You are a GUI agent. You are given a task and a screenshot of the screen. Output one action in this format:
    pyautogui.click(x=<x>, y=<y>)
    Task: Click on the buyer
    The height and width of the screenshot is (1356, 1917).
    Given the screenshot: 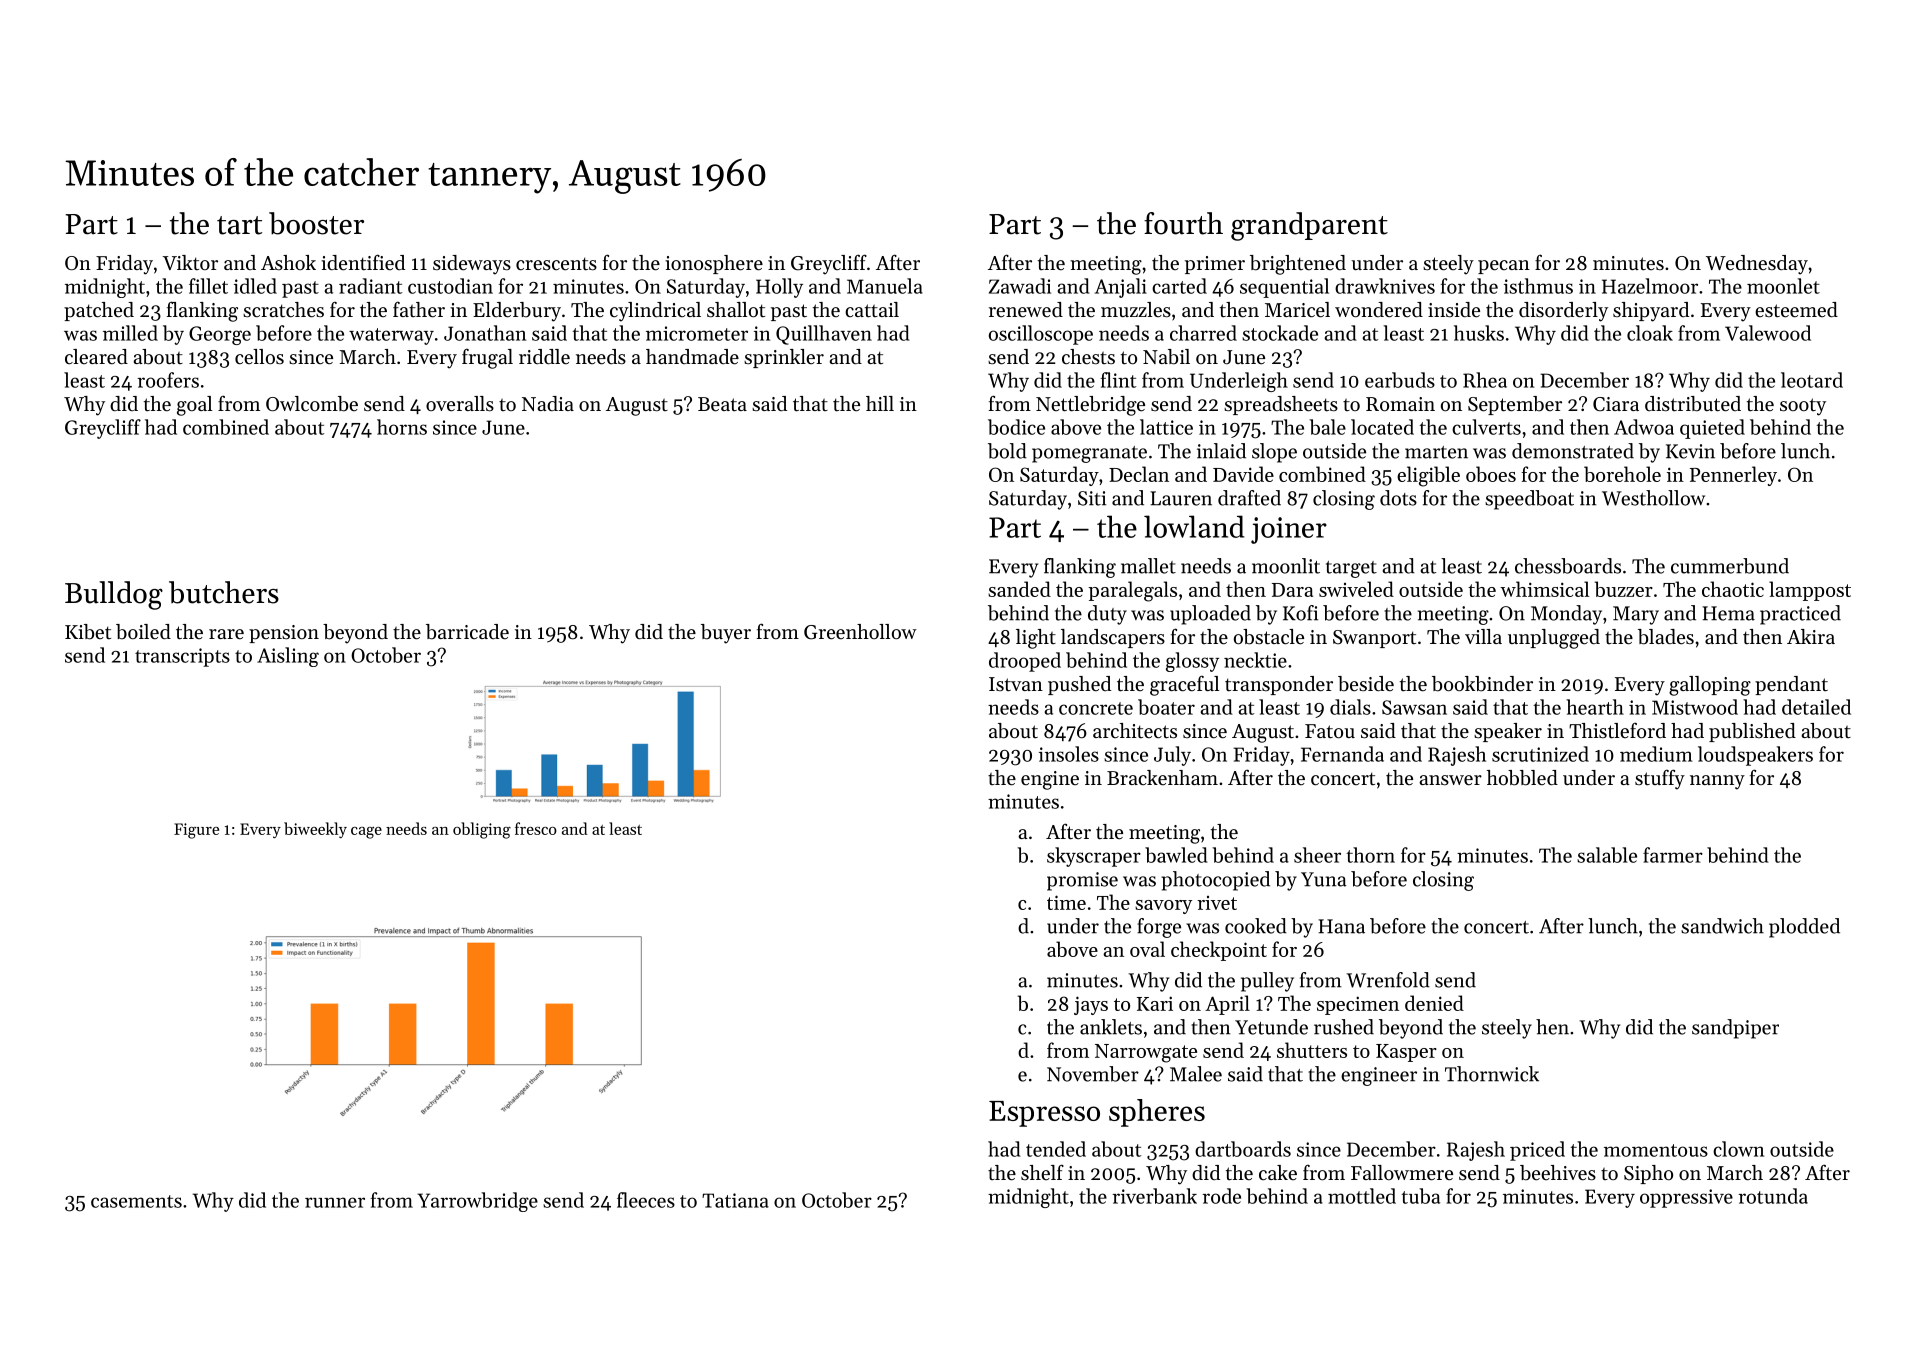 What is the action you would take?
    pyautogui.click(x=726, y=634)
